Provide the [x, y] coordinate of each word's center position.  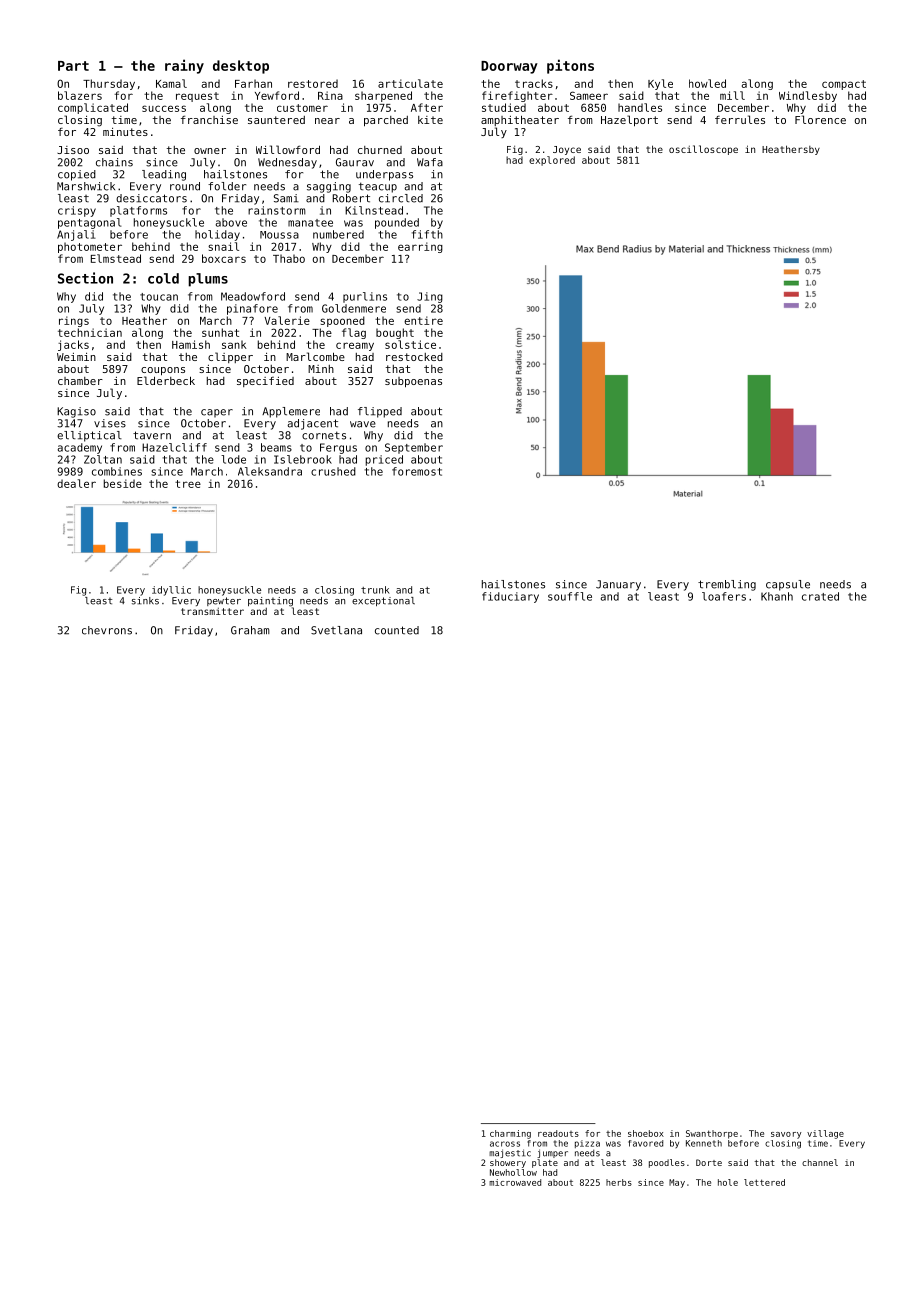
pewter [224, 601]
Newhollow [513, 1172]
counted [397, 630]
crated [820, 596]
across [505, 1144]
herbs [619, 1182]
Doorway [509, 67]
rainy [184, 66]
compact [844, 85]
